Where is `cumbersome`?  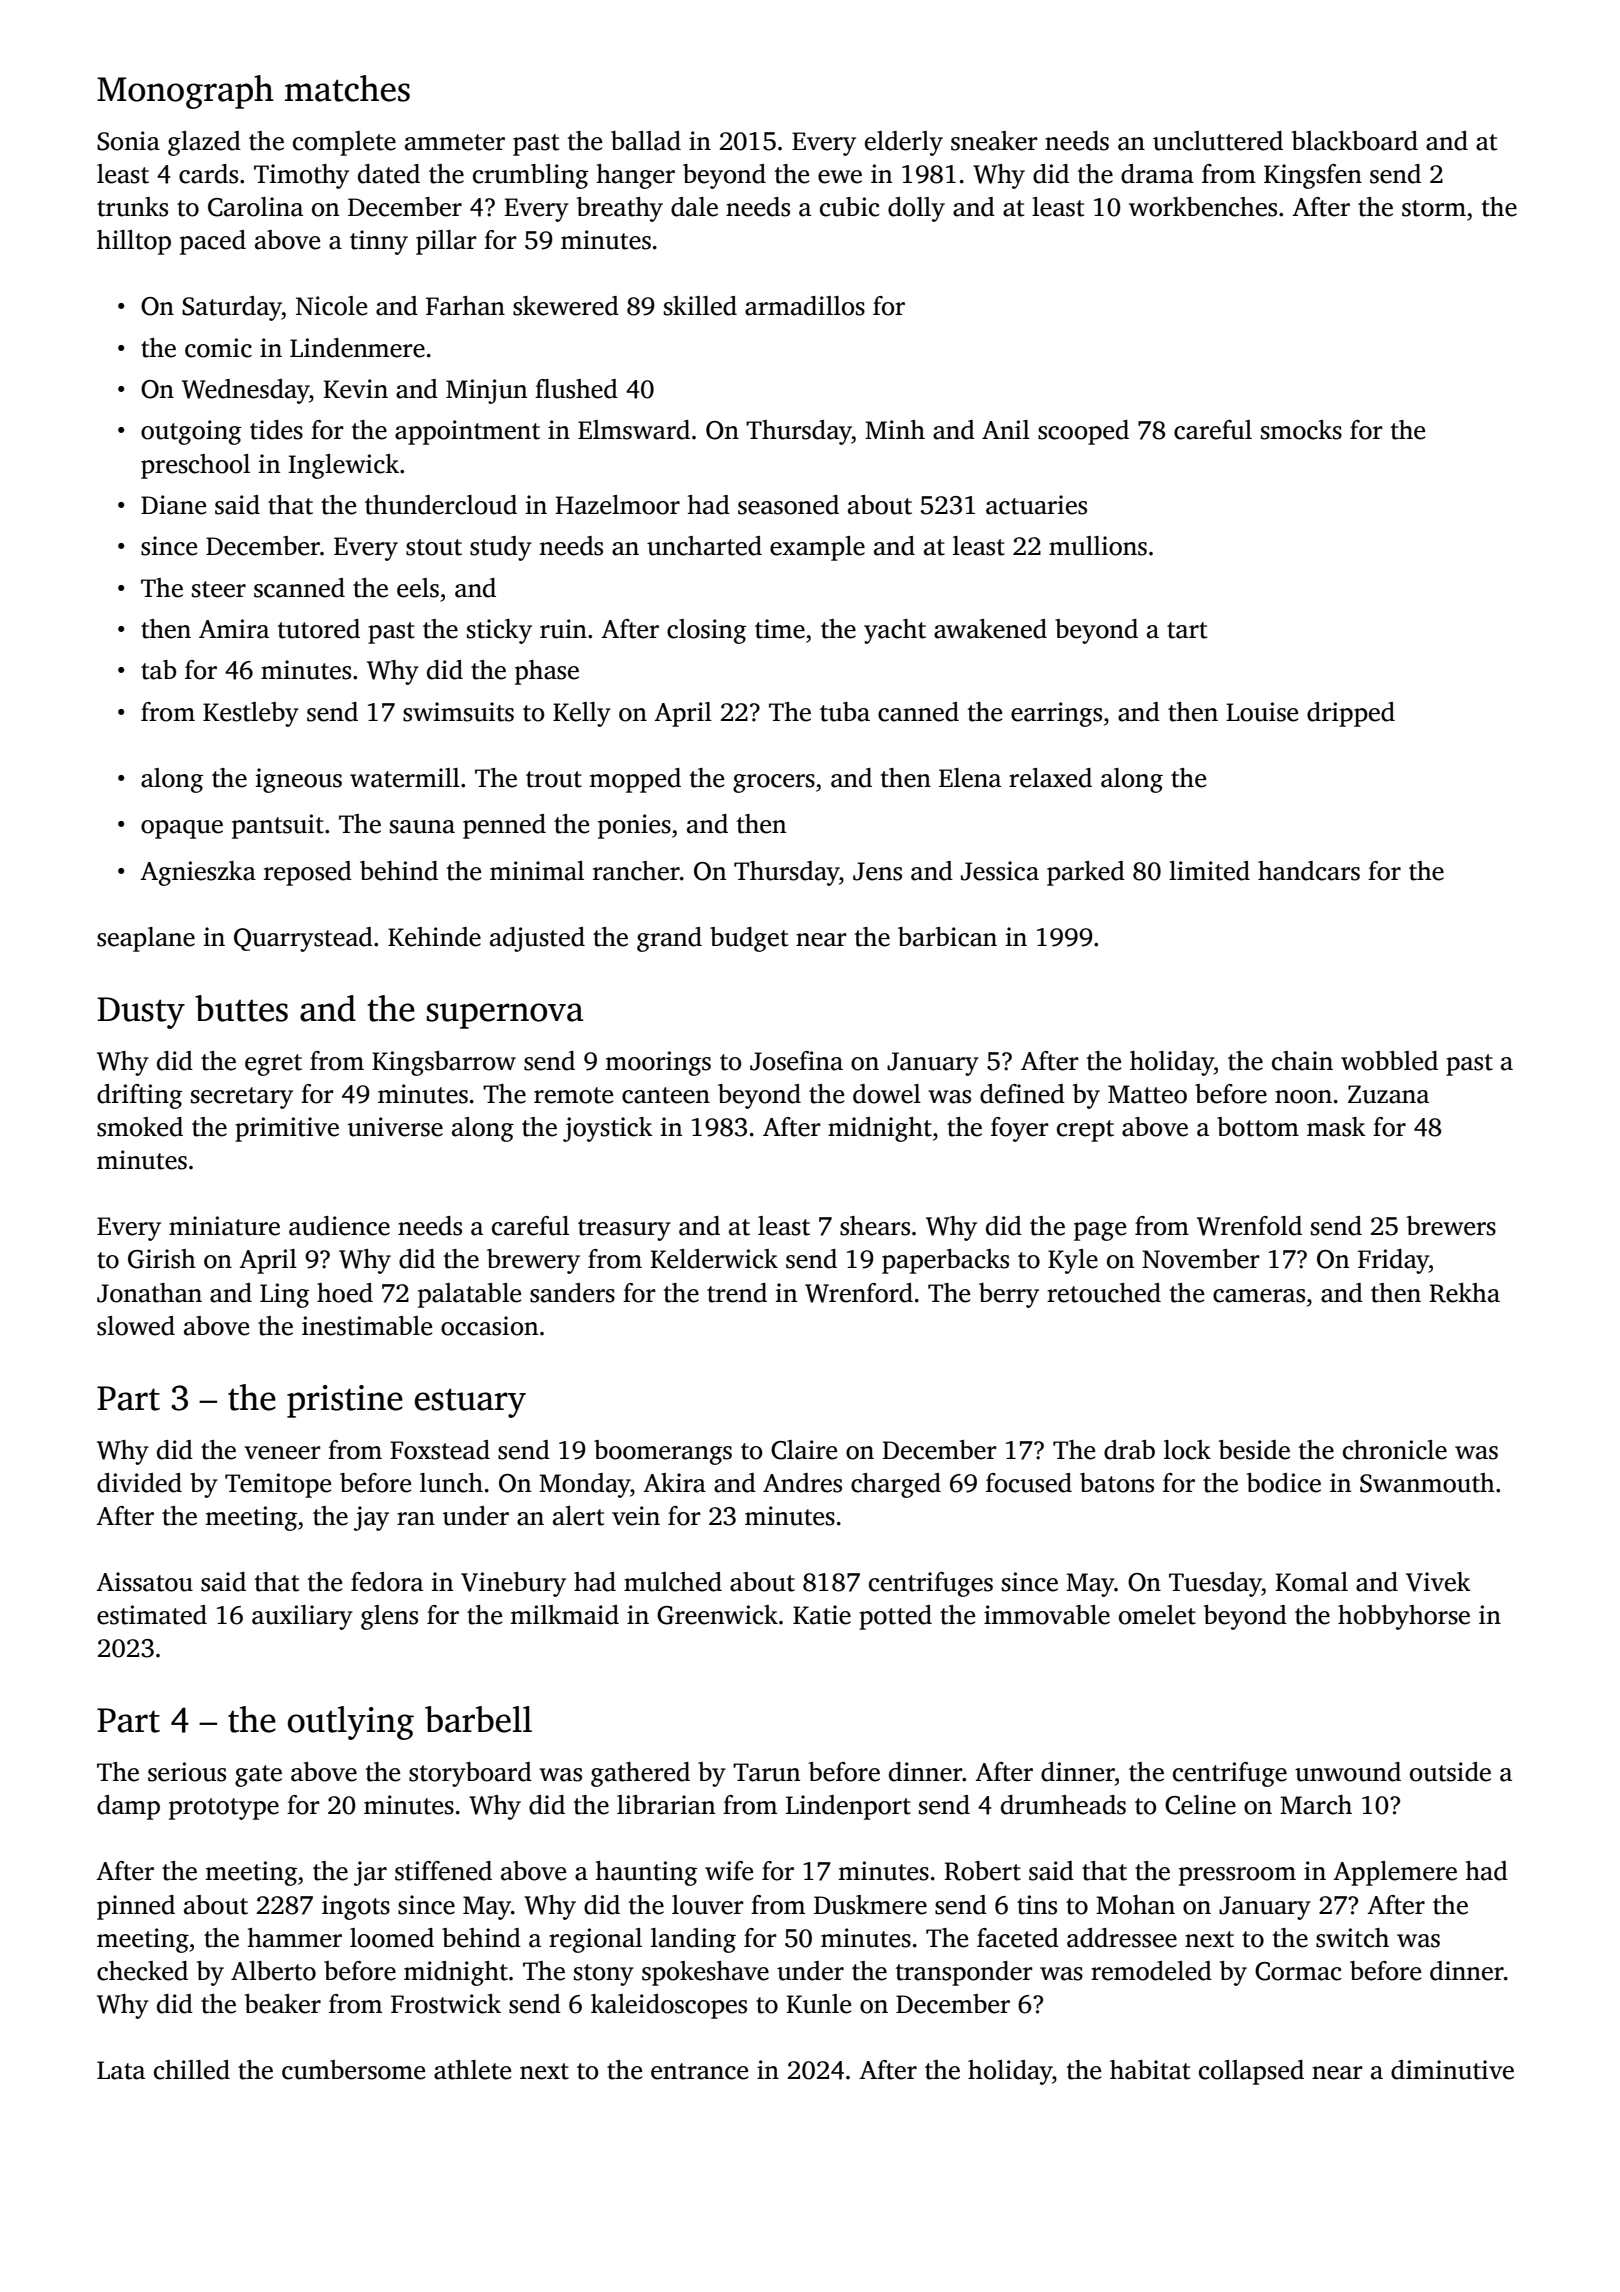
cumbersome is located at coordinates (353, 2070).
